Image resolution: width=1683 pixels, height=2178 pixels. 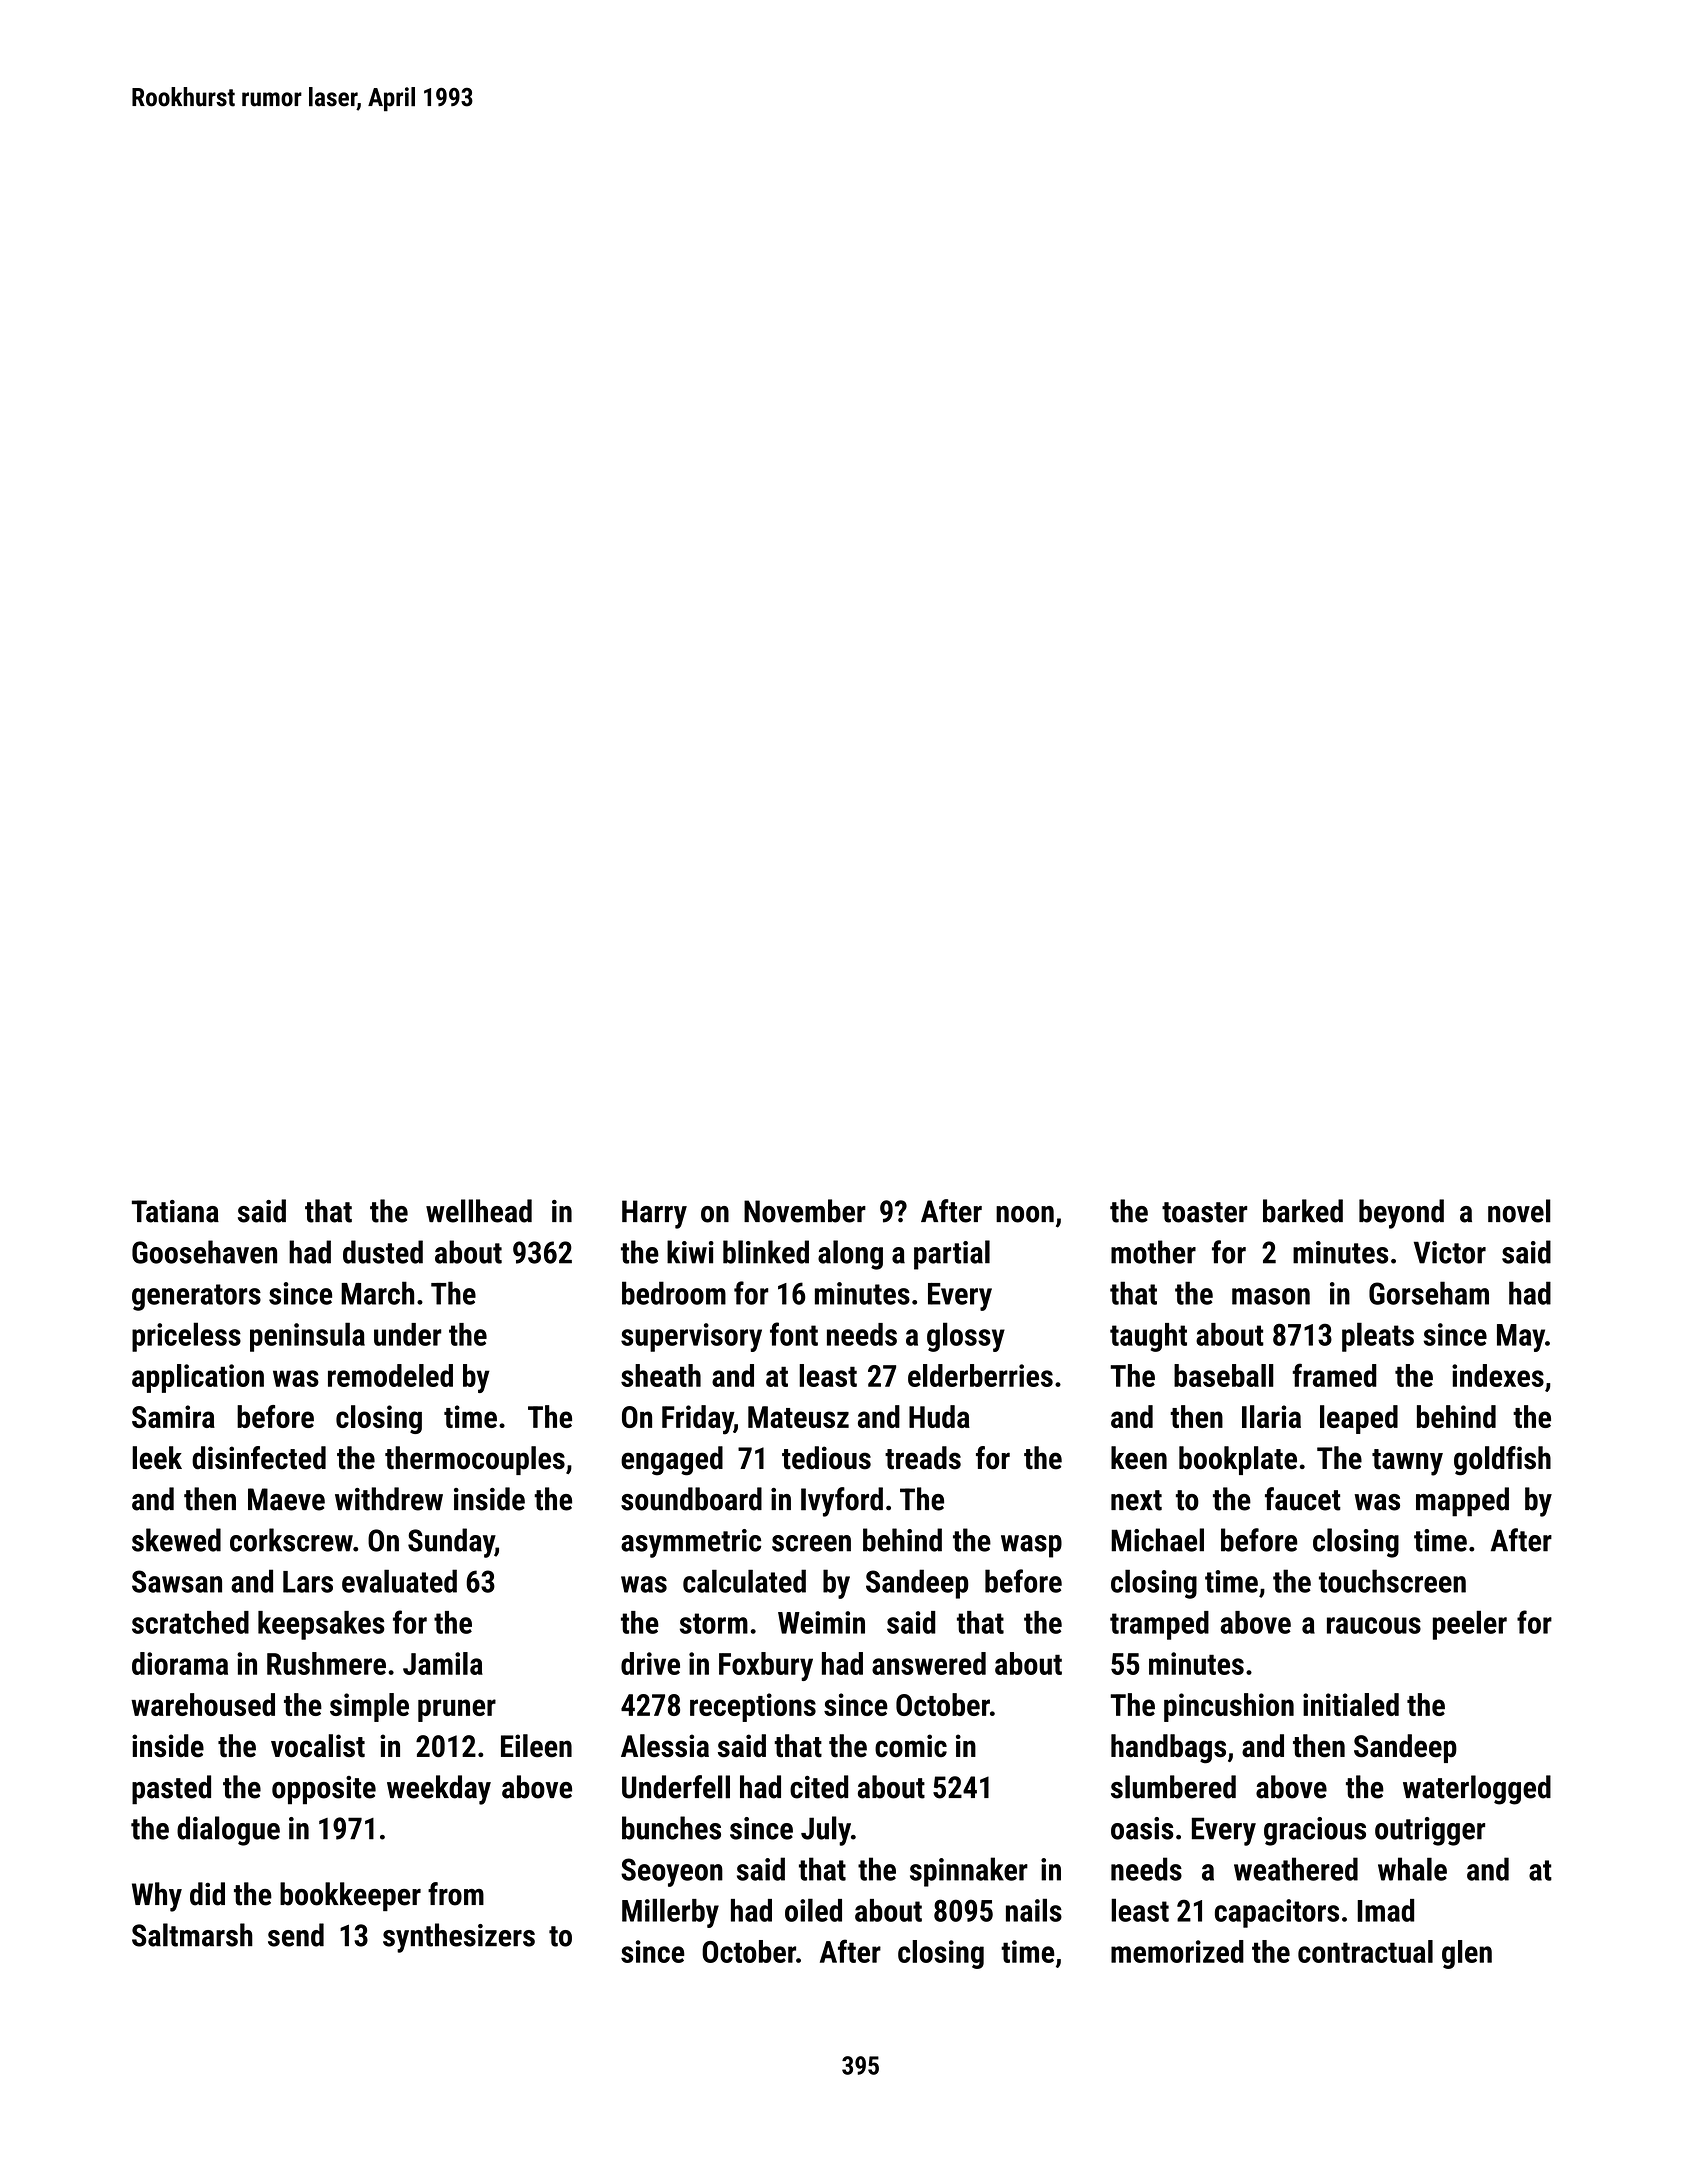 What do you see at coordinates (198, 1378) in the page?
I see `application` at bounding box center [198, 1378].
